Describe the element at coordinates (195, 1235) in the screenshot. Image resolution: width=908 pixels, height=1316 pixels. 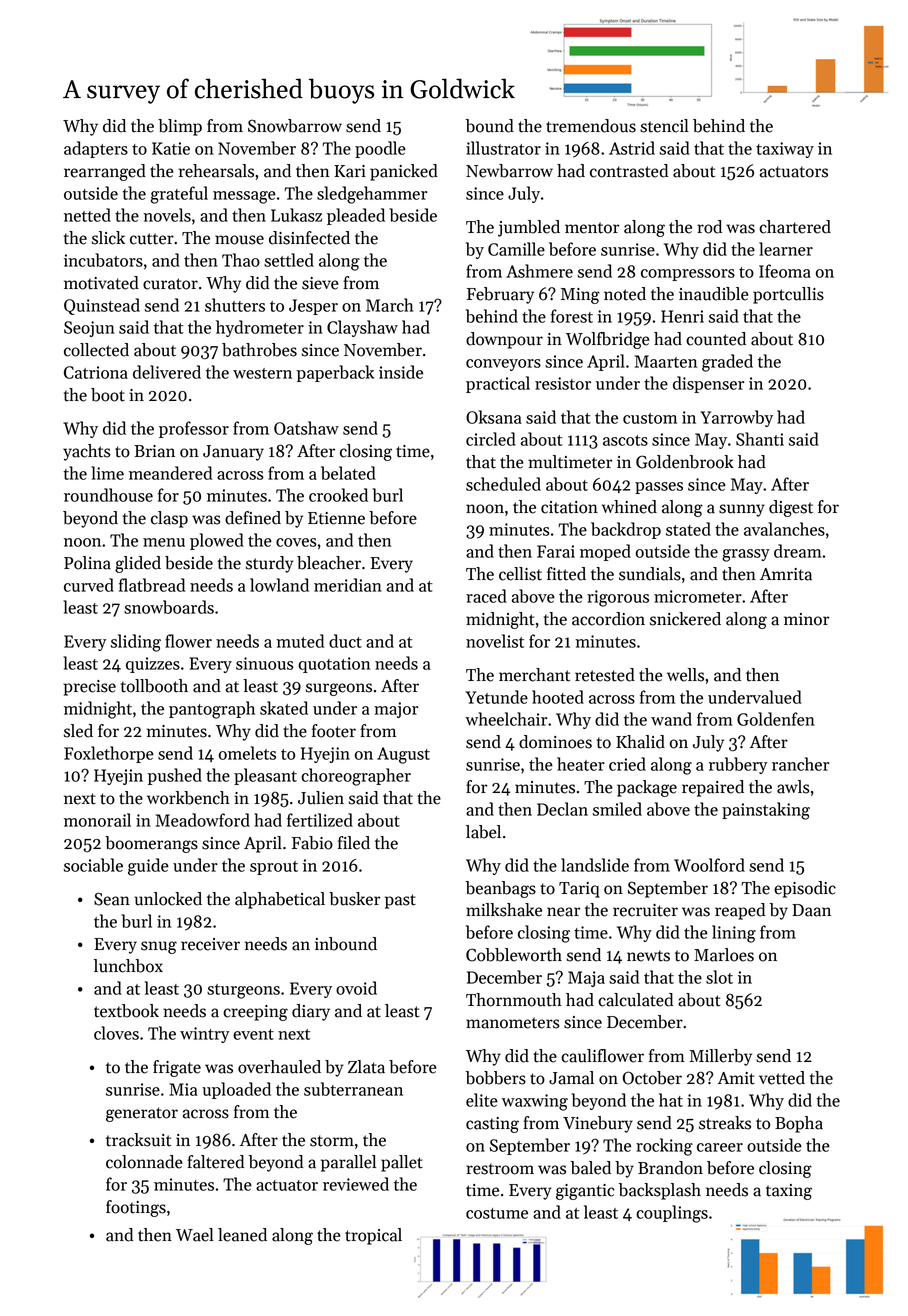
I see `Wael` at that location.
